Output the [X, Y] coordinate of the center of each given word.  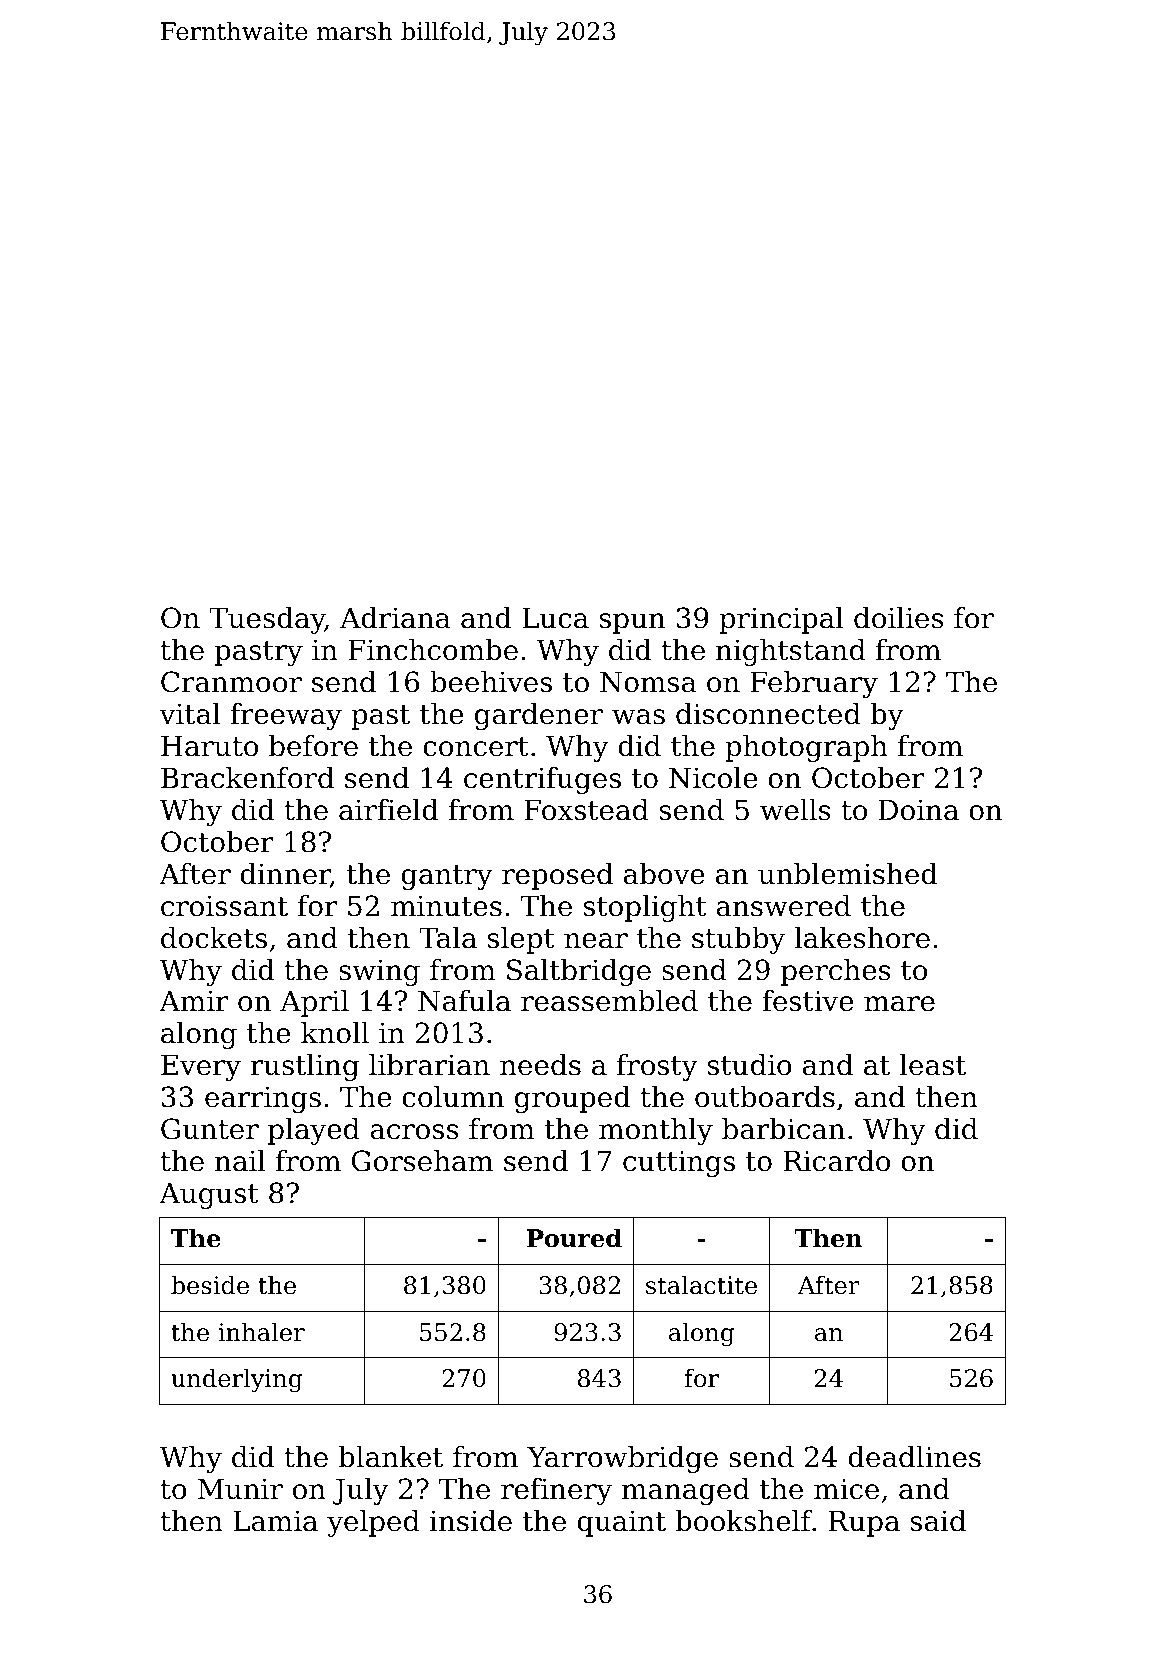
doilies [899, 618]
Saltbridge [579, 972]
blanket [391, 1457]
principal [781, 620]
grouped [572, 1099]
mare [899, 1004]
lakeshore [862, 938]
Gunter [210, 1129]
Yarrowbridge [622, 1459]
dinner [285, 875]
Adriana [395, 618]
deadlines [914, 1457]
